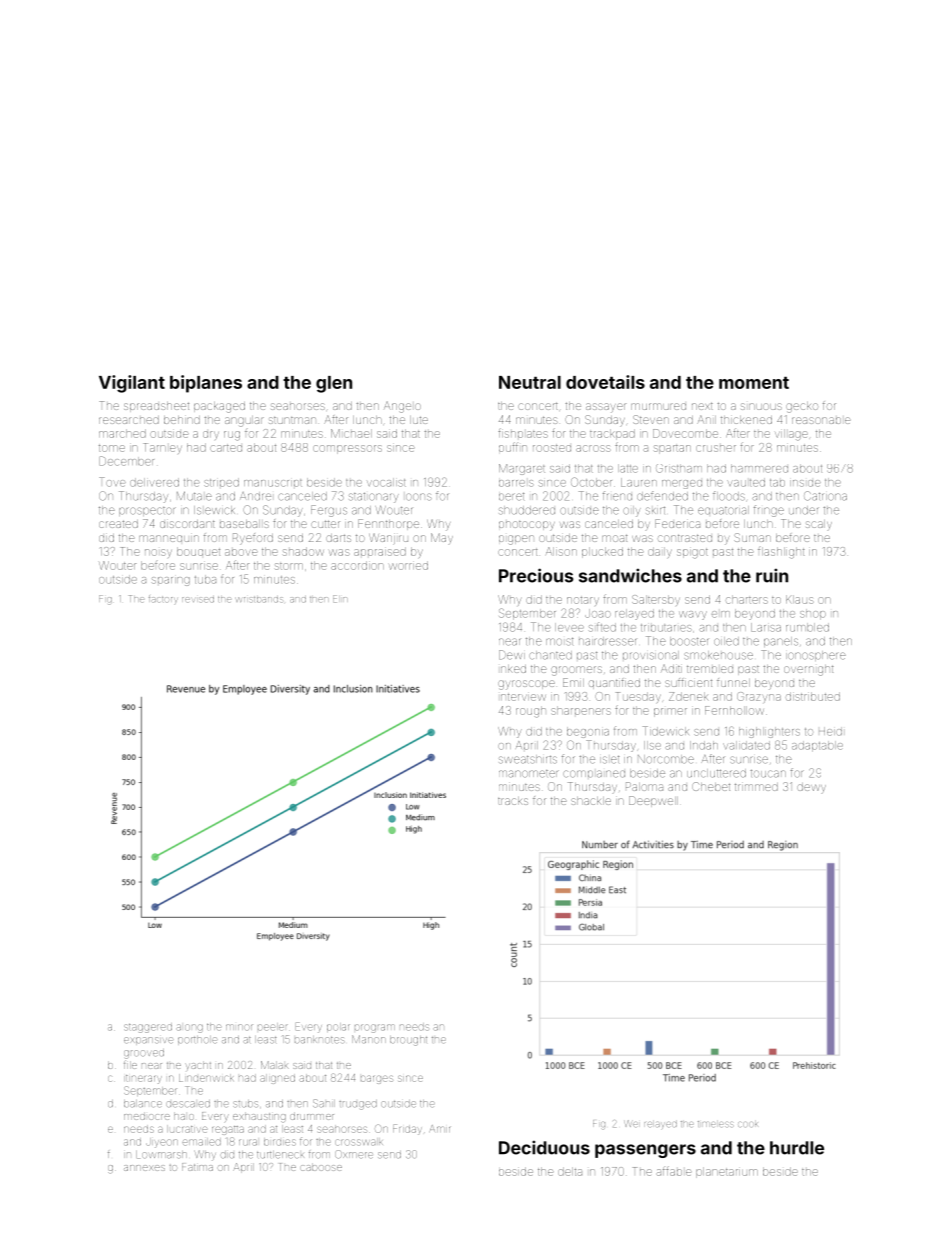 The height and width of the screenshot is (1233, 952). I want to click on annexes, so click(144, 1168).
